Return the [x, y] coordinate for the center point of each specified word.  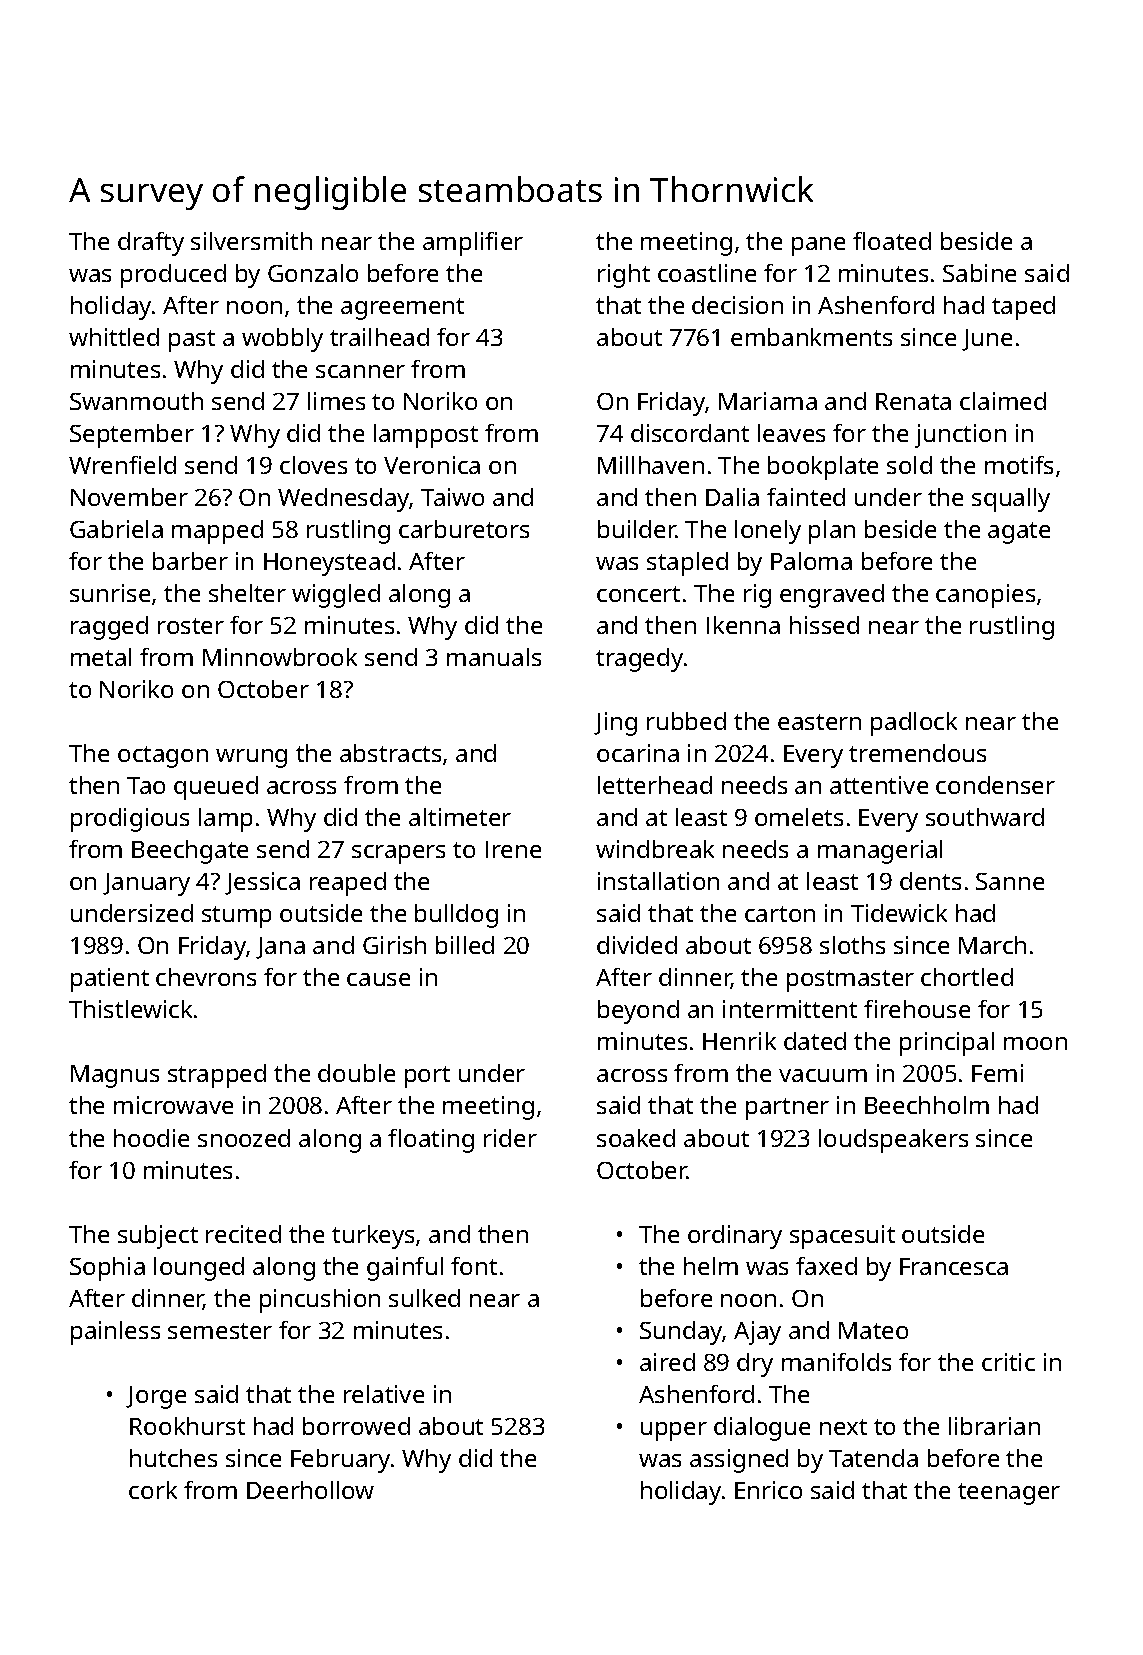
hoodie [151, 1138]
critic [1008, 1362]
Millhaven [651, 465]
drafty [151, 244]
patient [110, 980]
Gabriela [116, 529]
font [474, 1266]
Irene [513, 849]
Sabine [979, 273]
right [624, 276]
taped [1023, 308]
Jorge [156, 1397]
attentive [879, 785]
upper [674, 1431]
